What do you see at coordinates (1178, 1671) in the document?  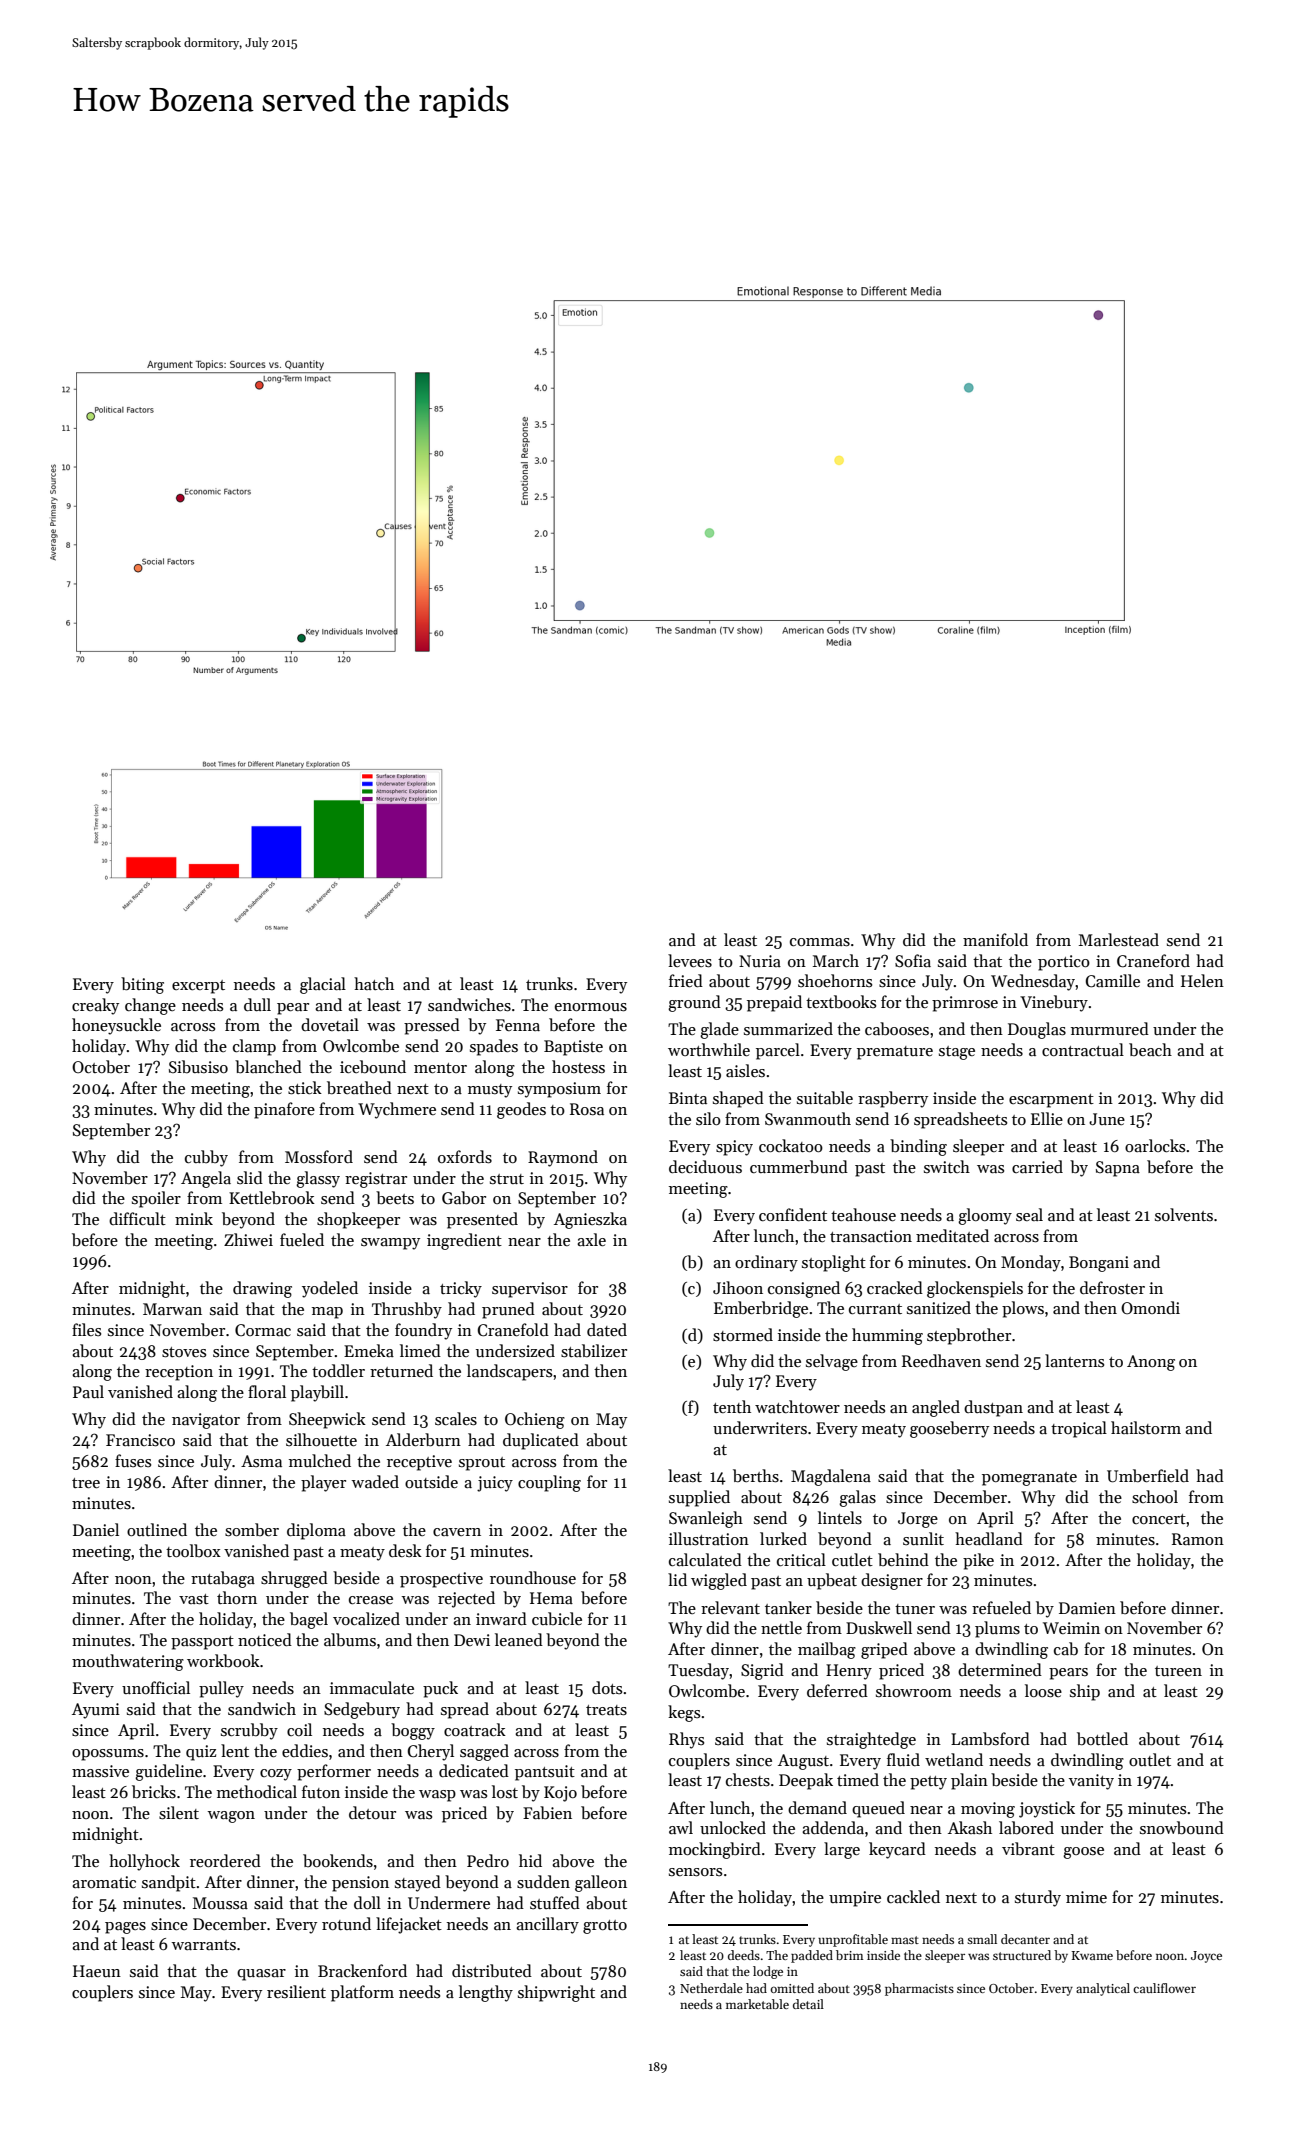 I see `tureen` at bounding box center [1178, 1671].
